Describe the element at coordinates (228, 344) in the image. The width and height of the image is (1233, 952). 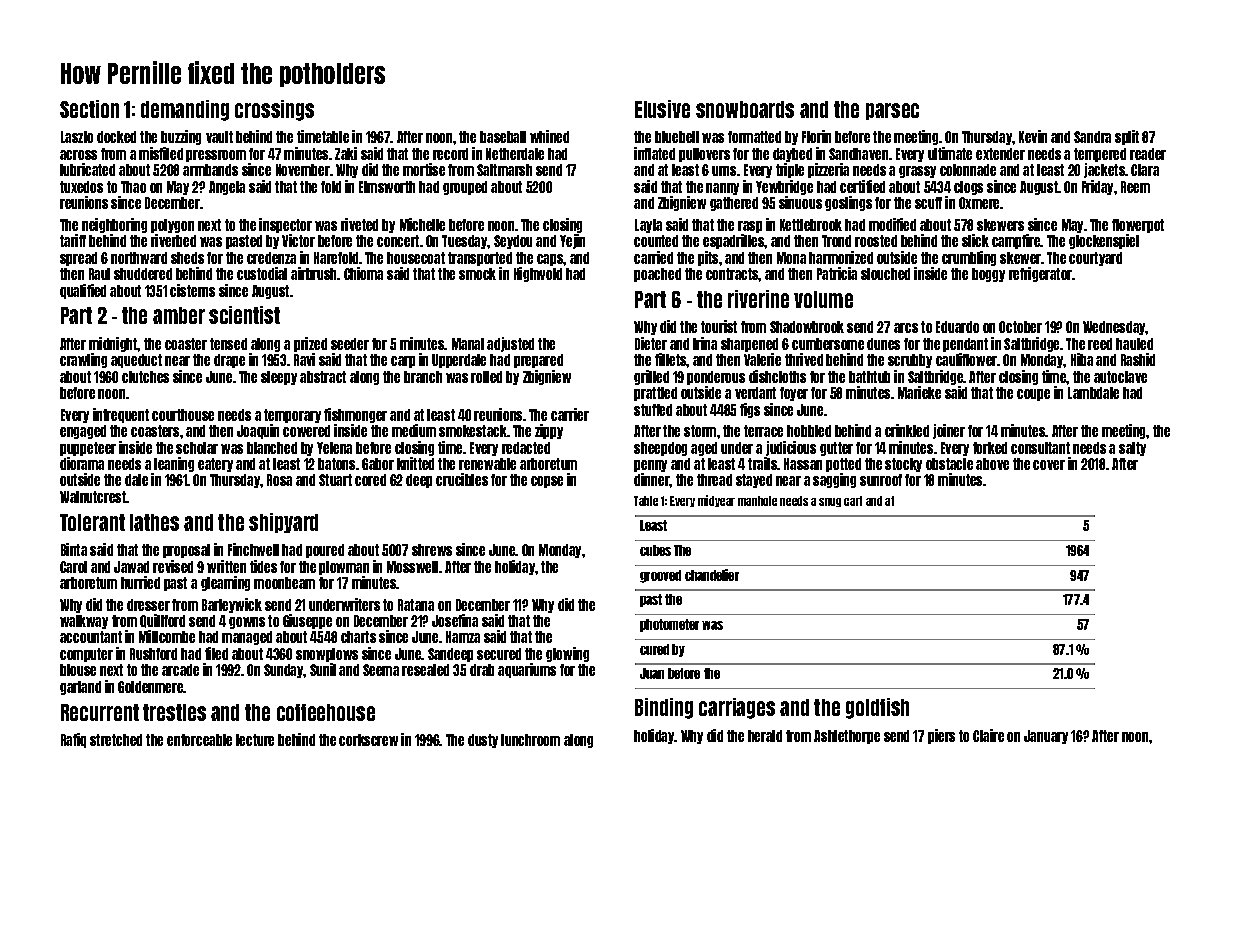
I see `tensed` at that location.
